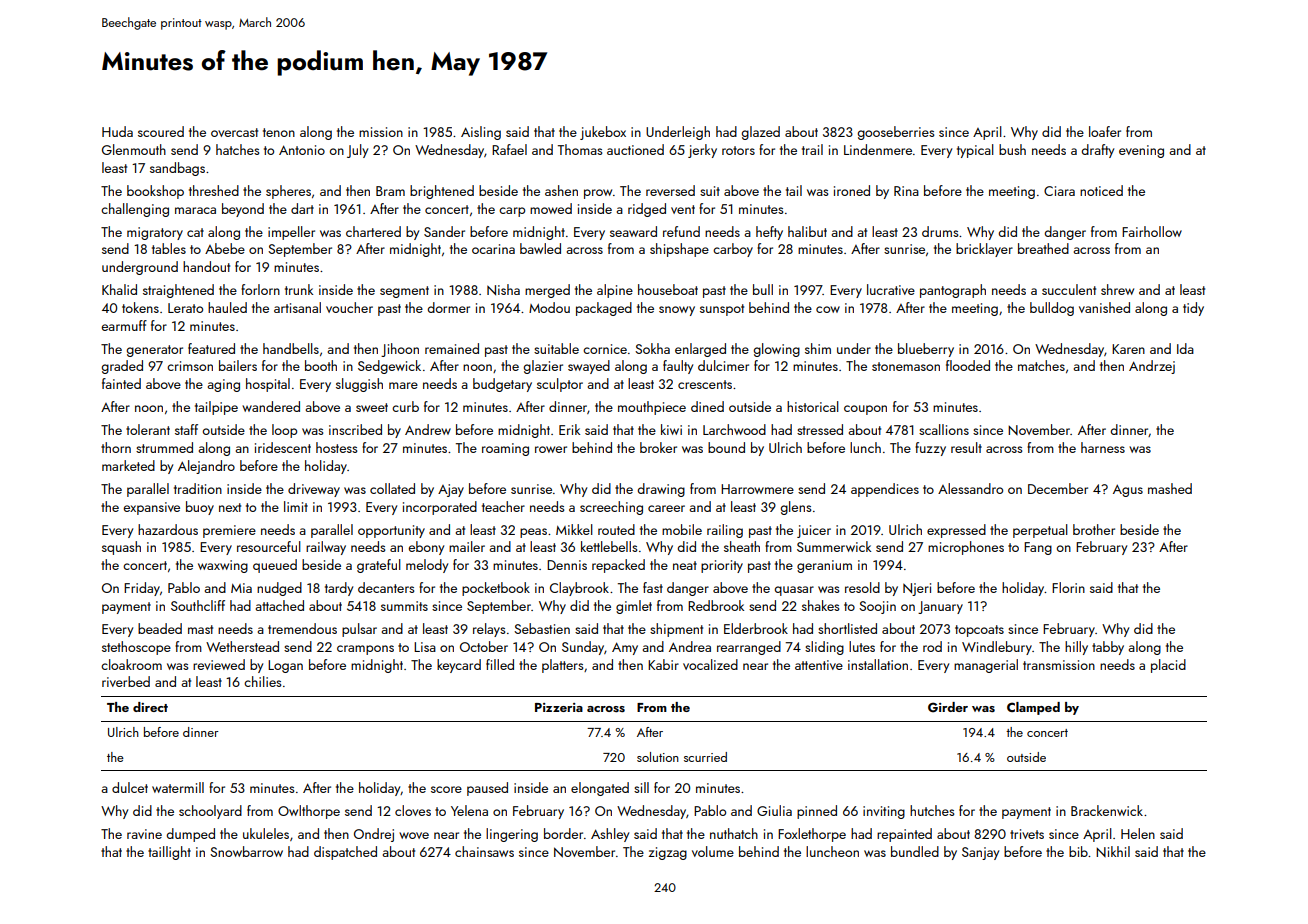 This screenshot has width=1308, height=924. I want to click on ironed, so click(852, 190).
